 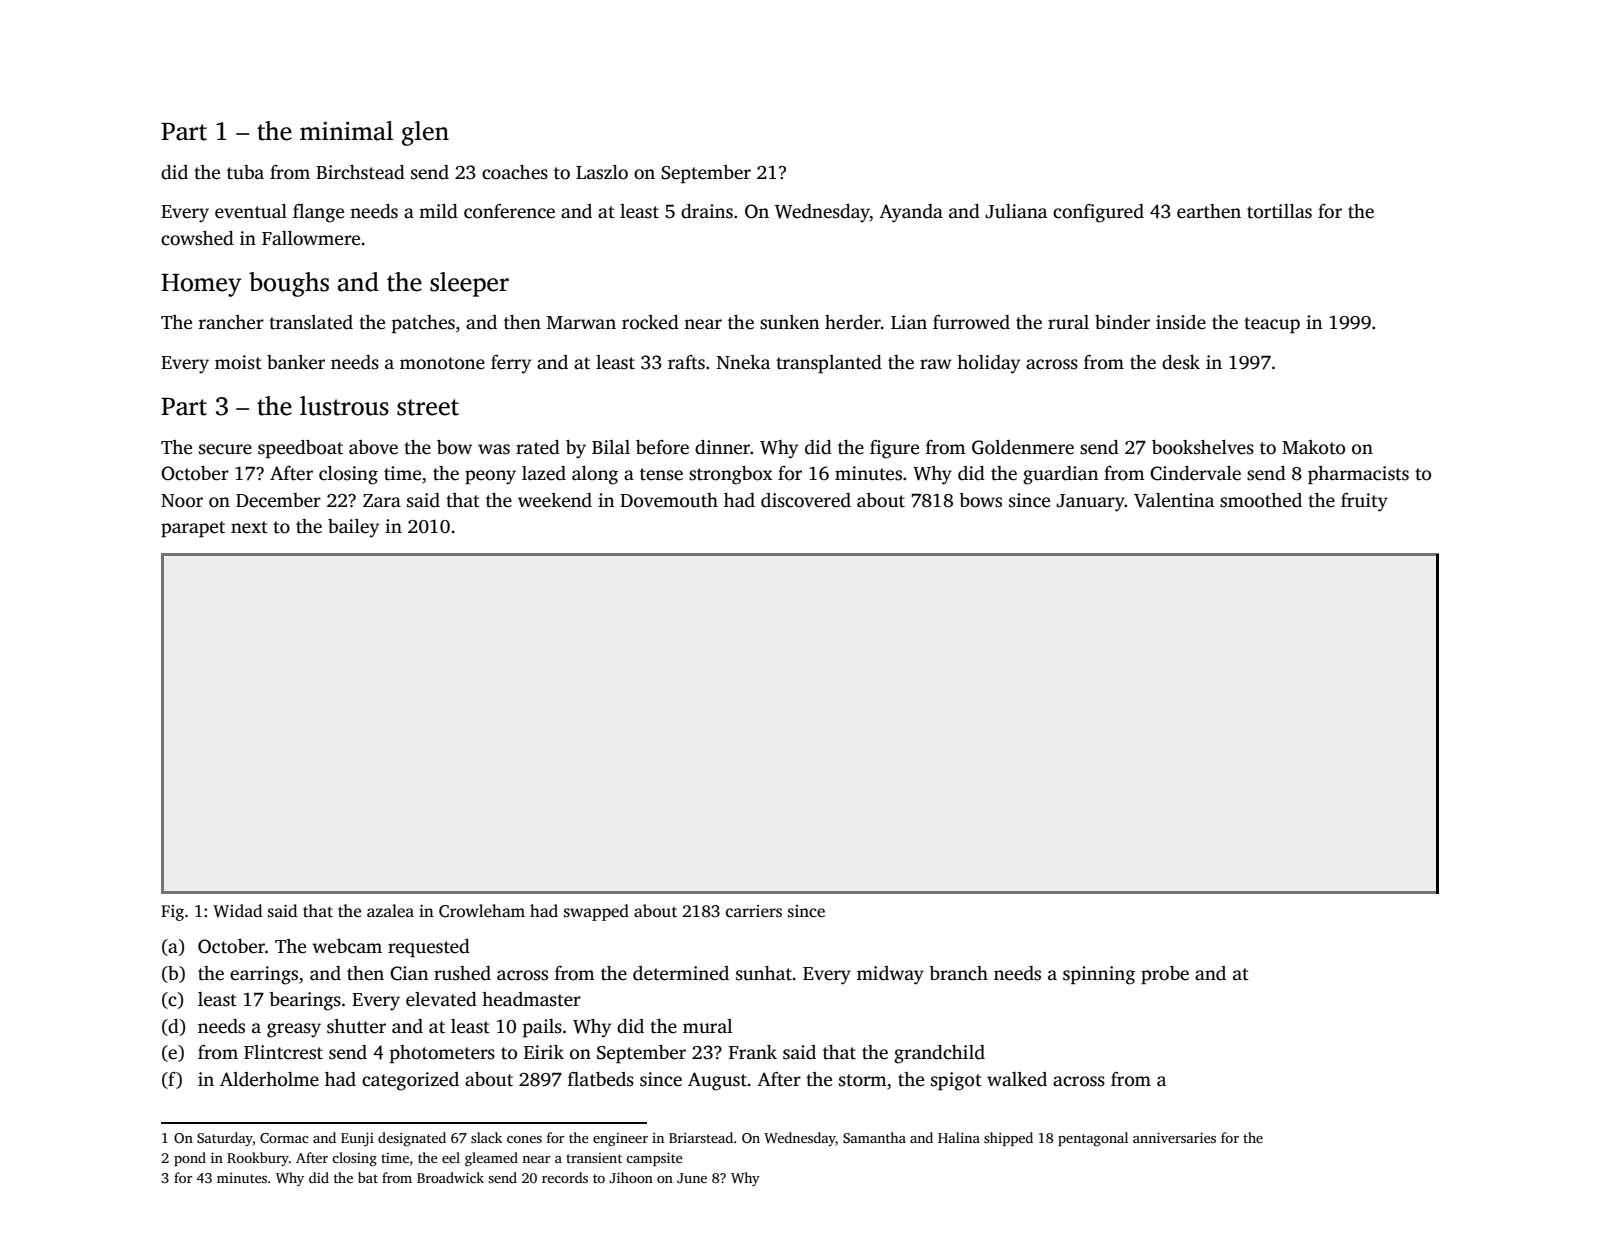 I want to click on anniversaries, so click(x=1174, y=1137).
